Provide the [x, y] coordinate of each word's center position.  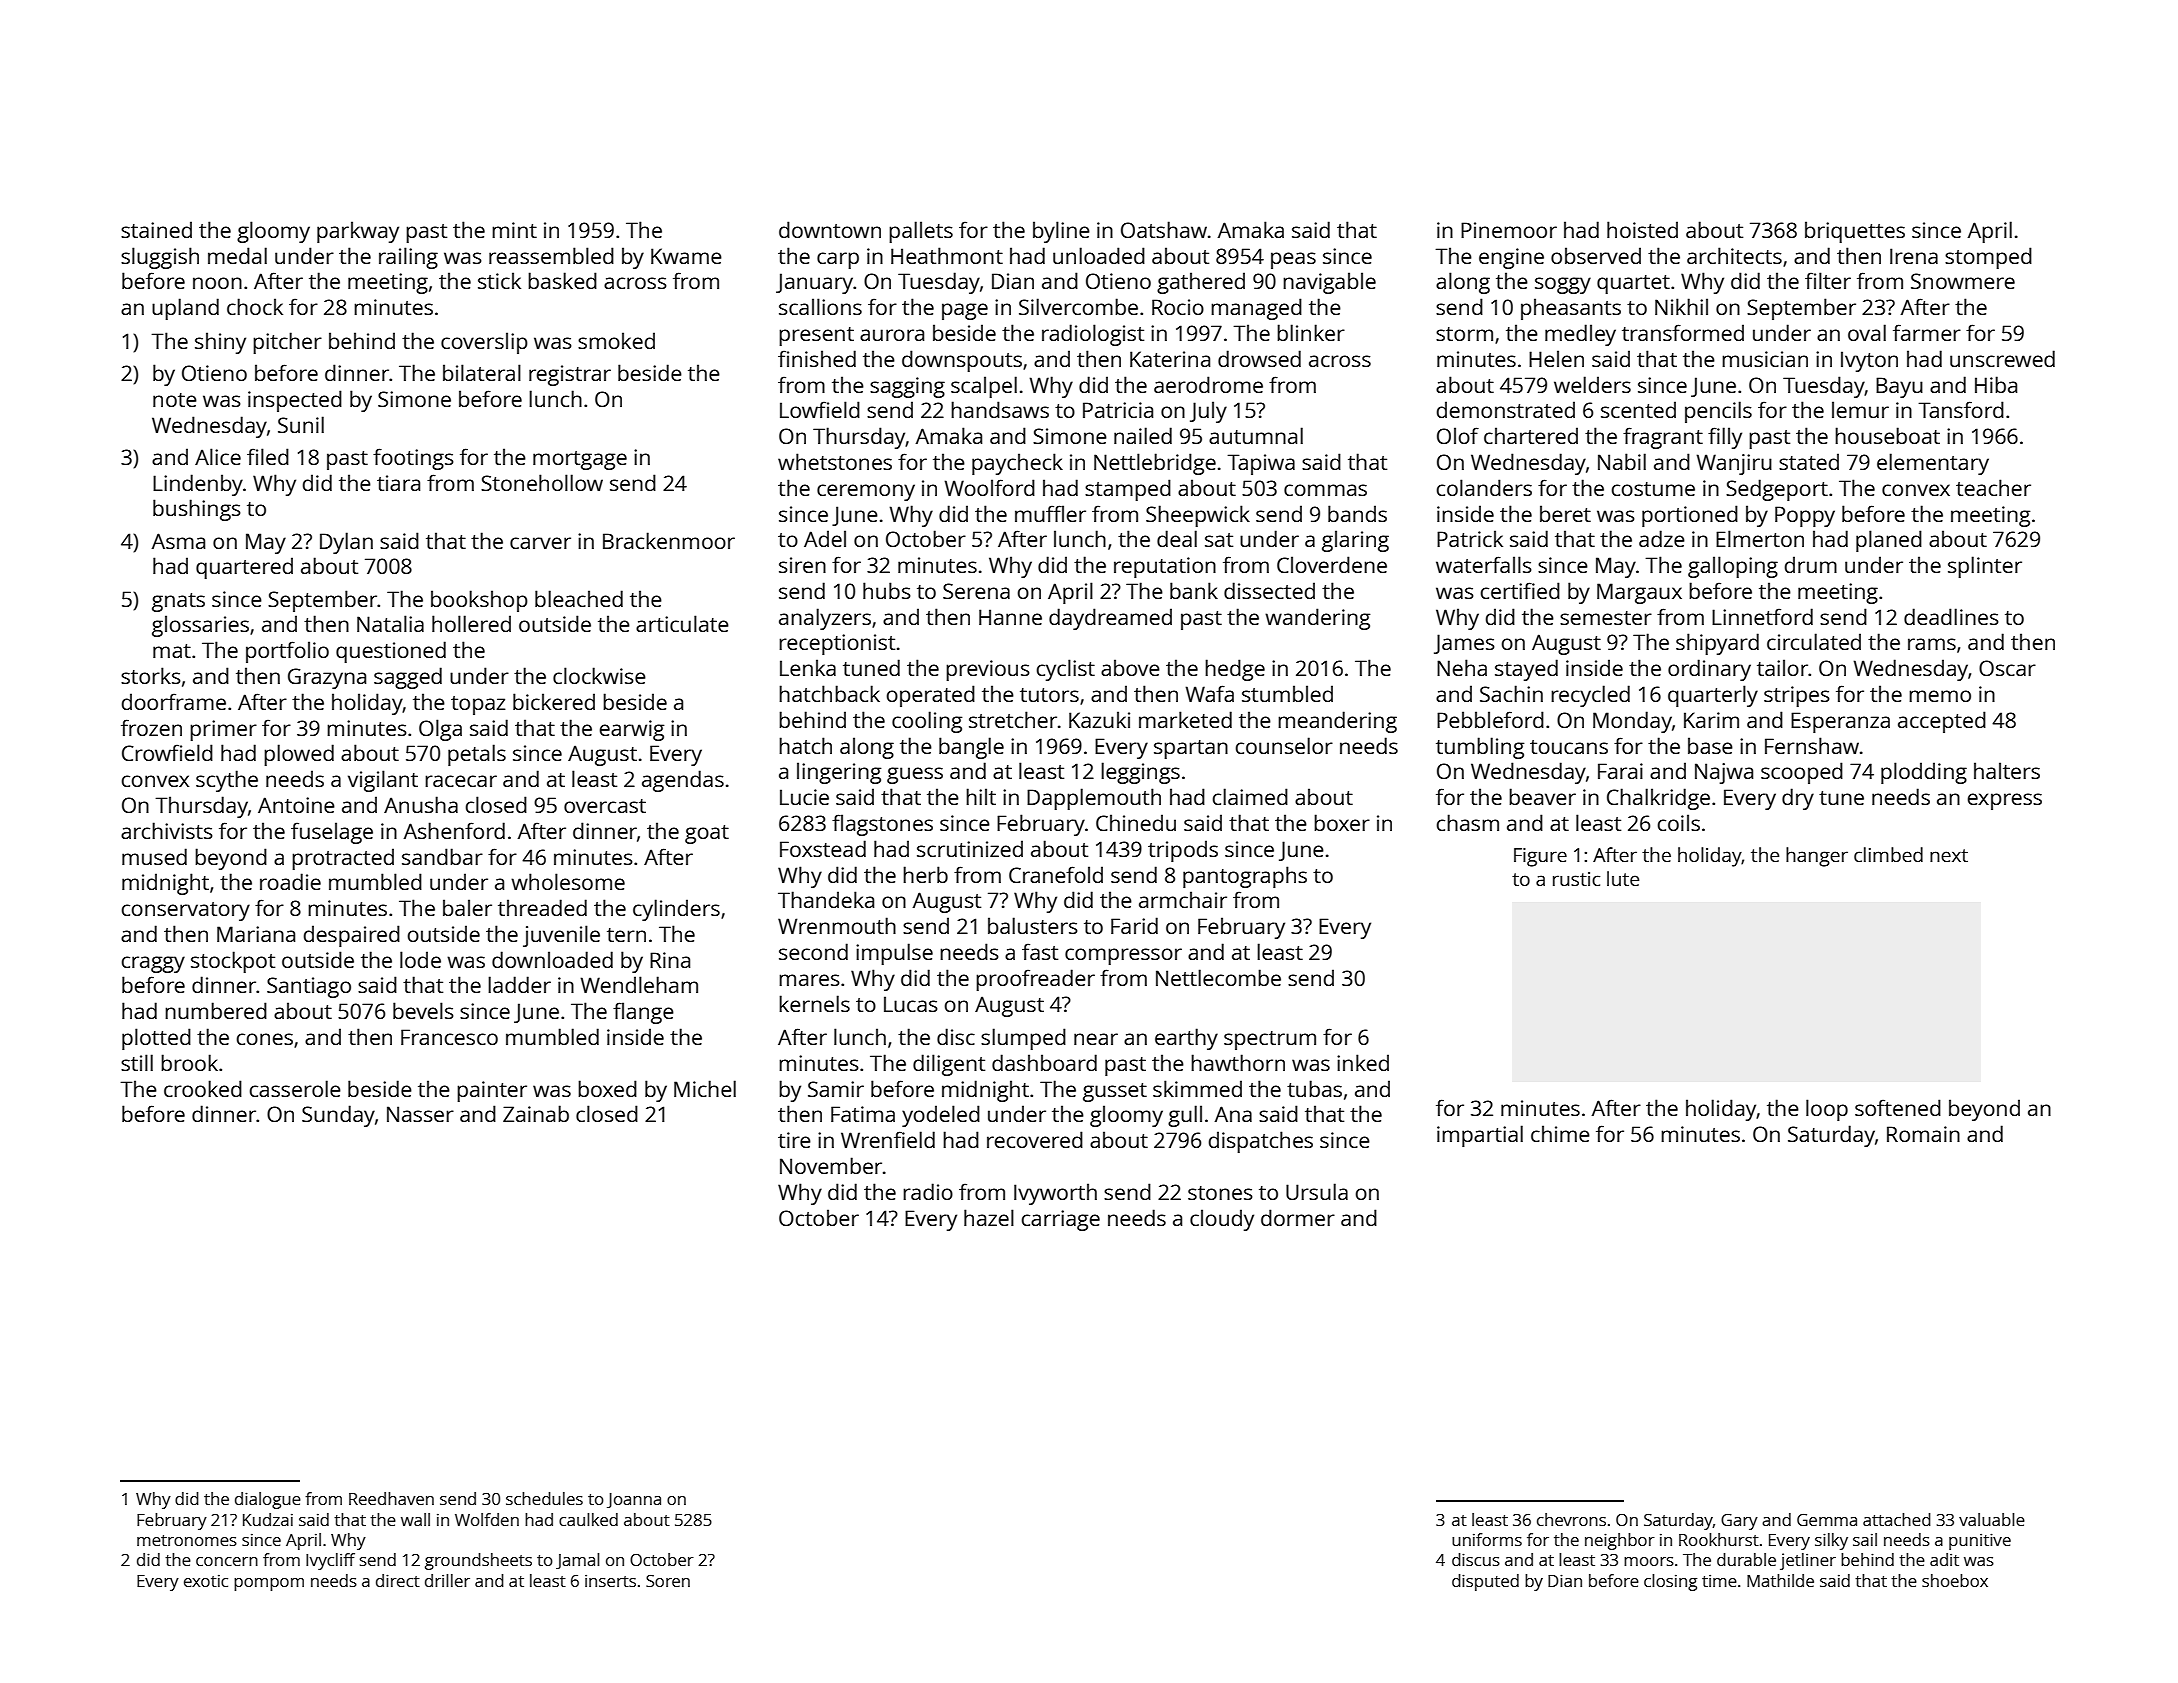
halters [2007, 770]
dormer [1298, 1217]
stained [156, 229]
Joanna [634, 1500]
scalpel [984, 387]
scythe [227, 781]
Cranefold [1056, 874]
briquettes [1855, 232]
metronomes [187, 1540]
